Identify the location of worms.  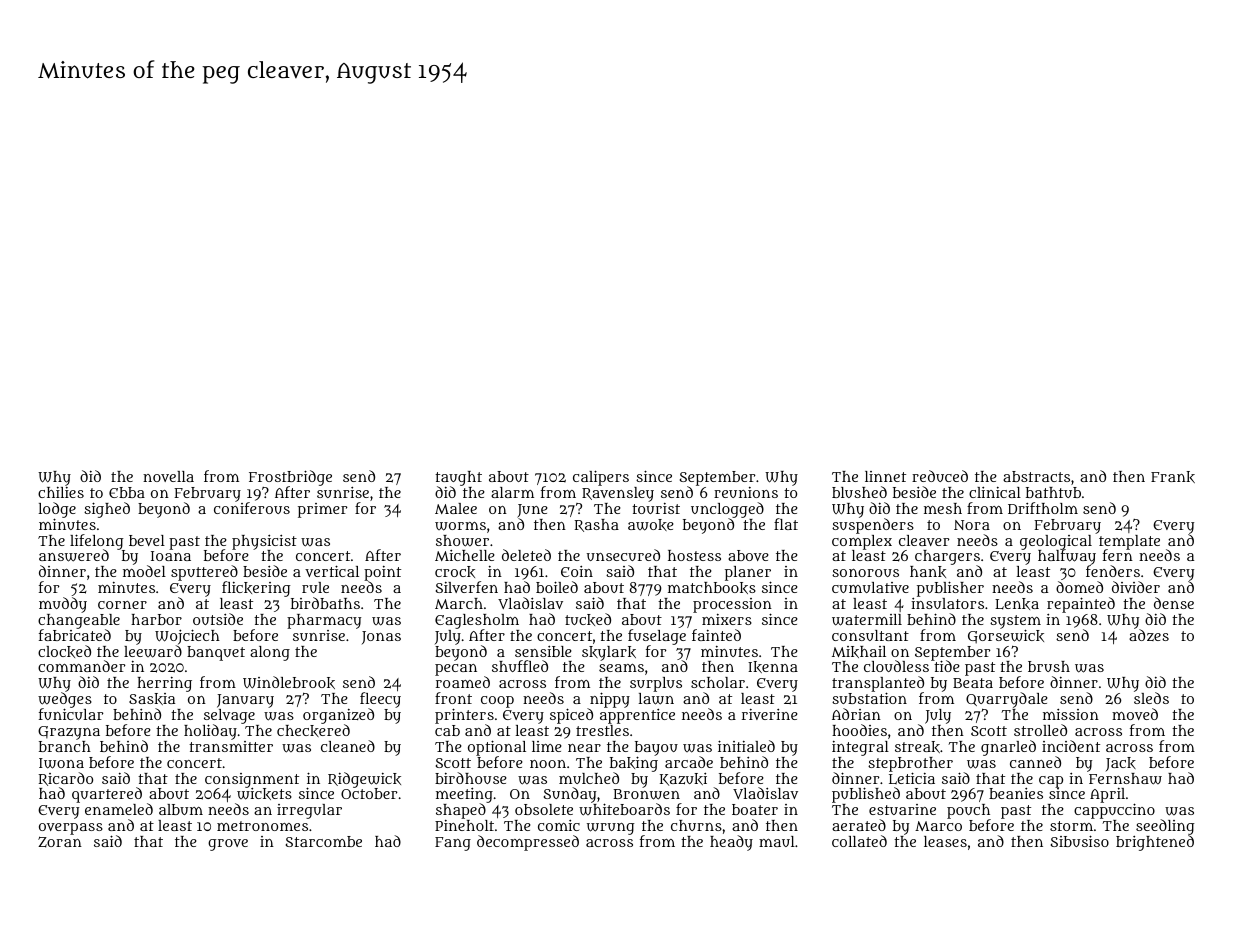
(460, 526).
